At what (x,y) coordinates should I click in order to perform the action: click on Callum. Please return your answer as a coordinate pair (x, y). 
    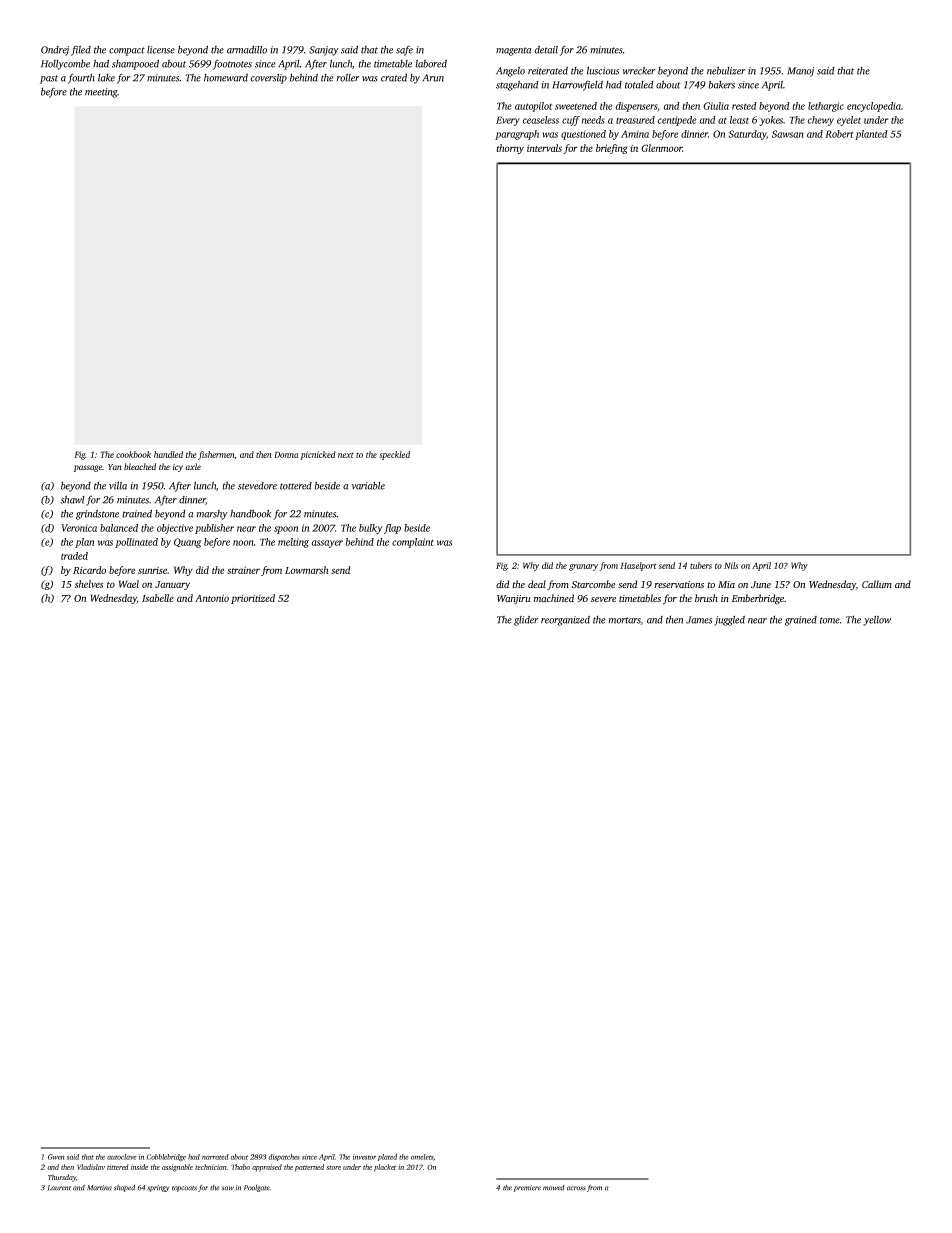
    Looking at the image, I should click on (877, 584).
